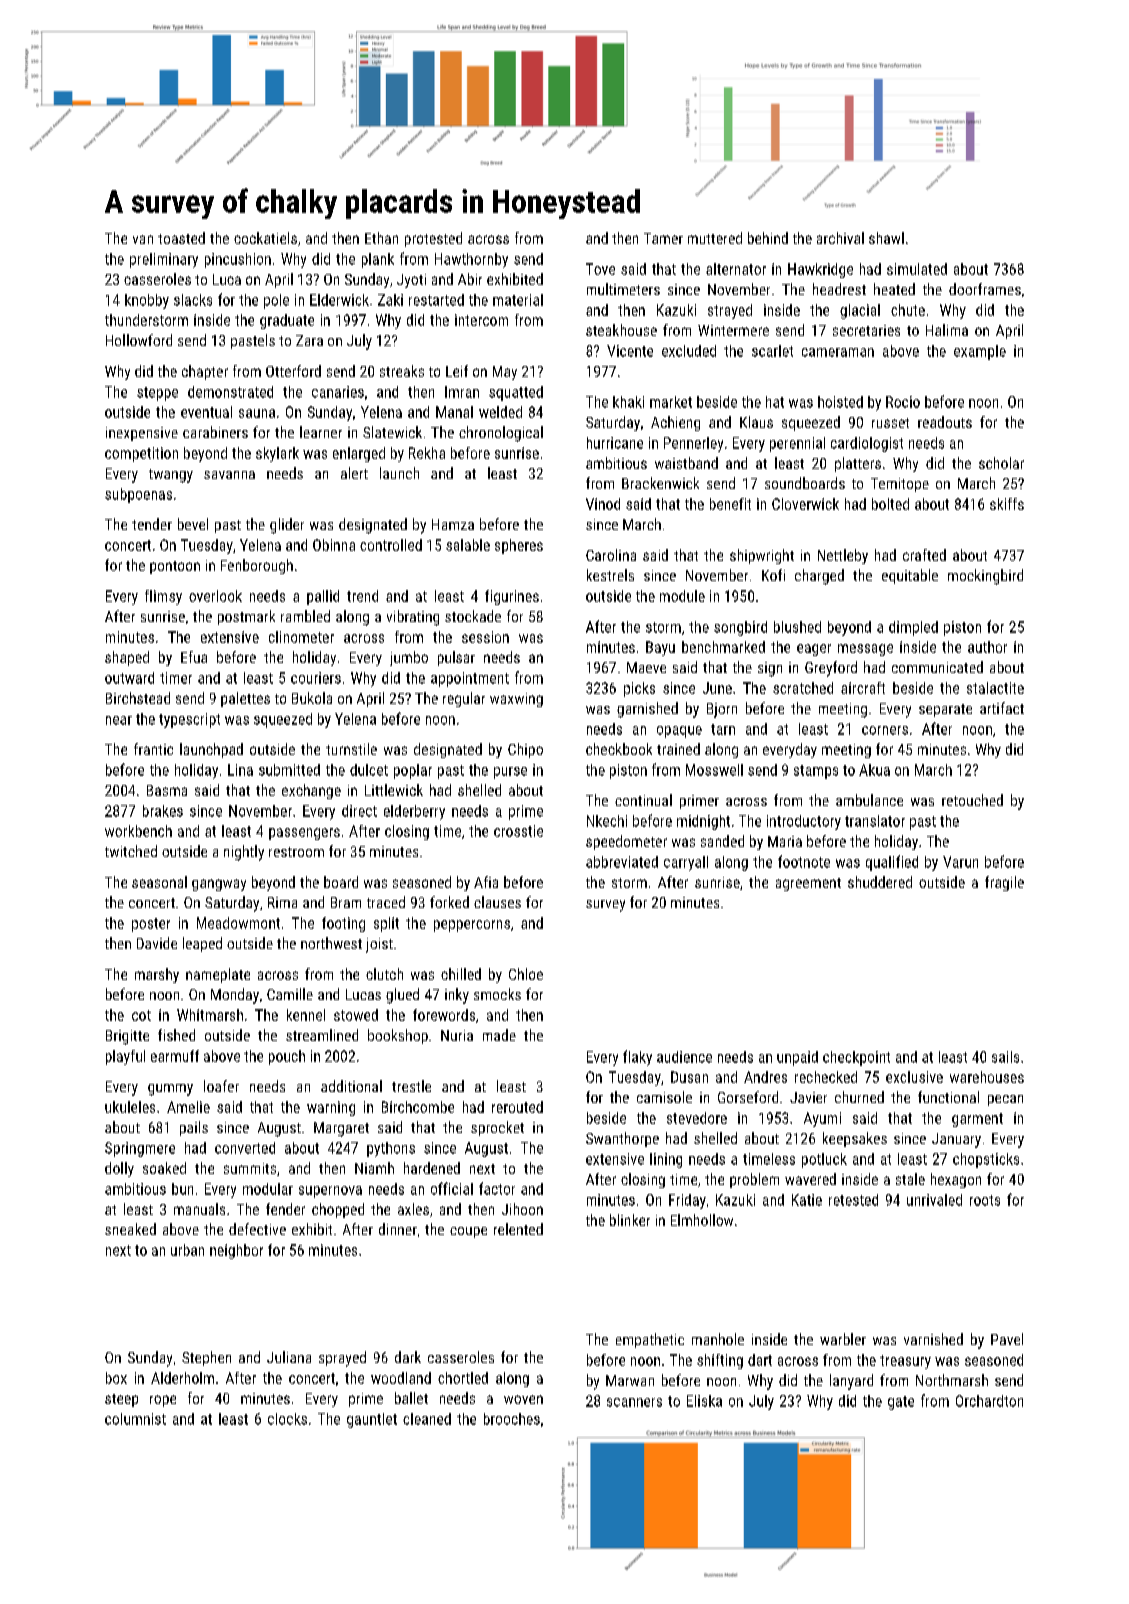 This image has width=1129, height=1604. What do you see at coordinates (840, 238) in the image?
I see `archival` at bounding box center [840, 238].
